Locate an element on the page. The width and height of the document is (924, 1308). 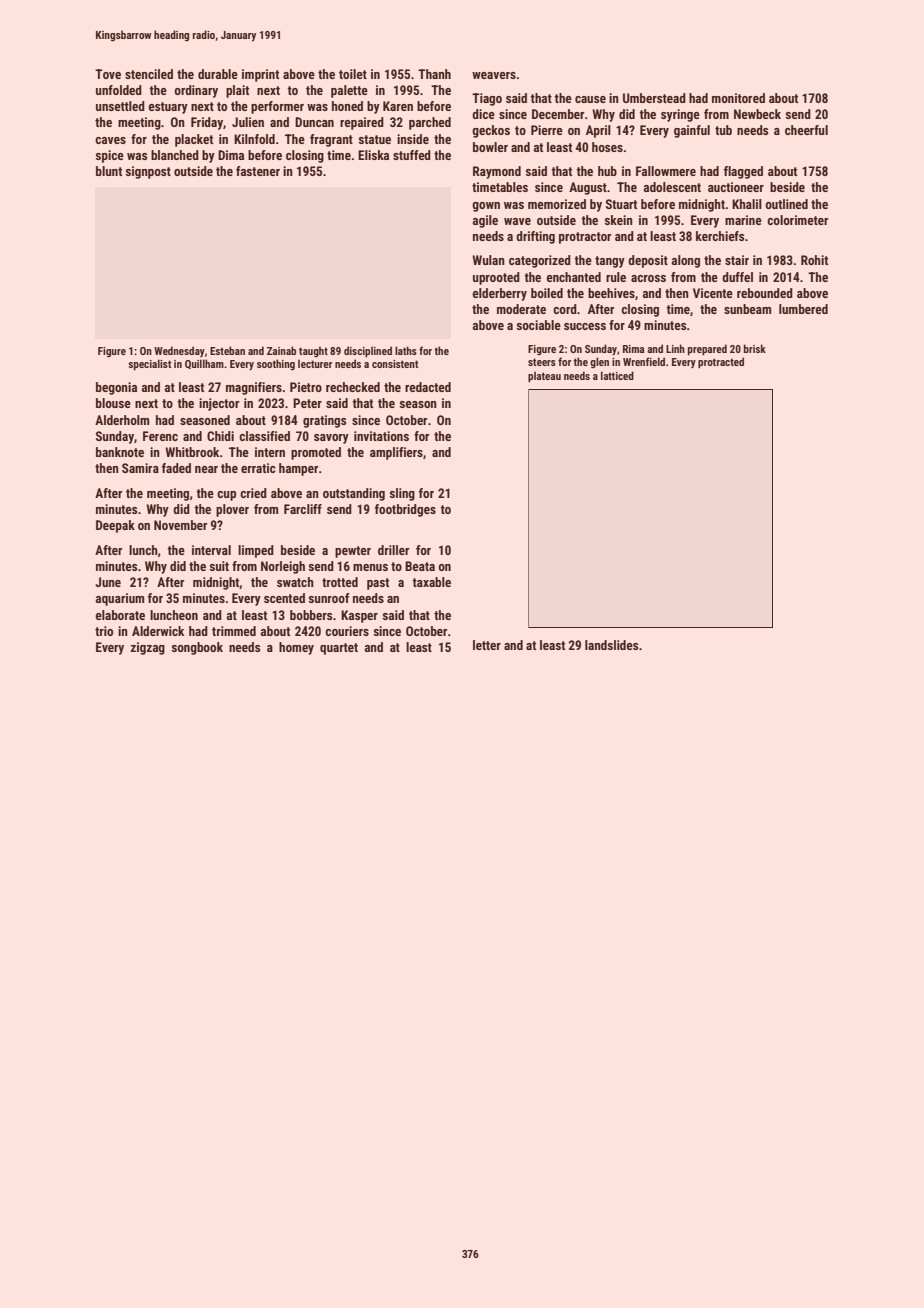
bowler is located at coordinates (490, 147).
